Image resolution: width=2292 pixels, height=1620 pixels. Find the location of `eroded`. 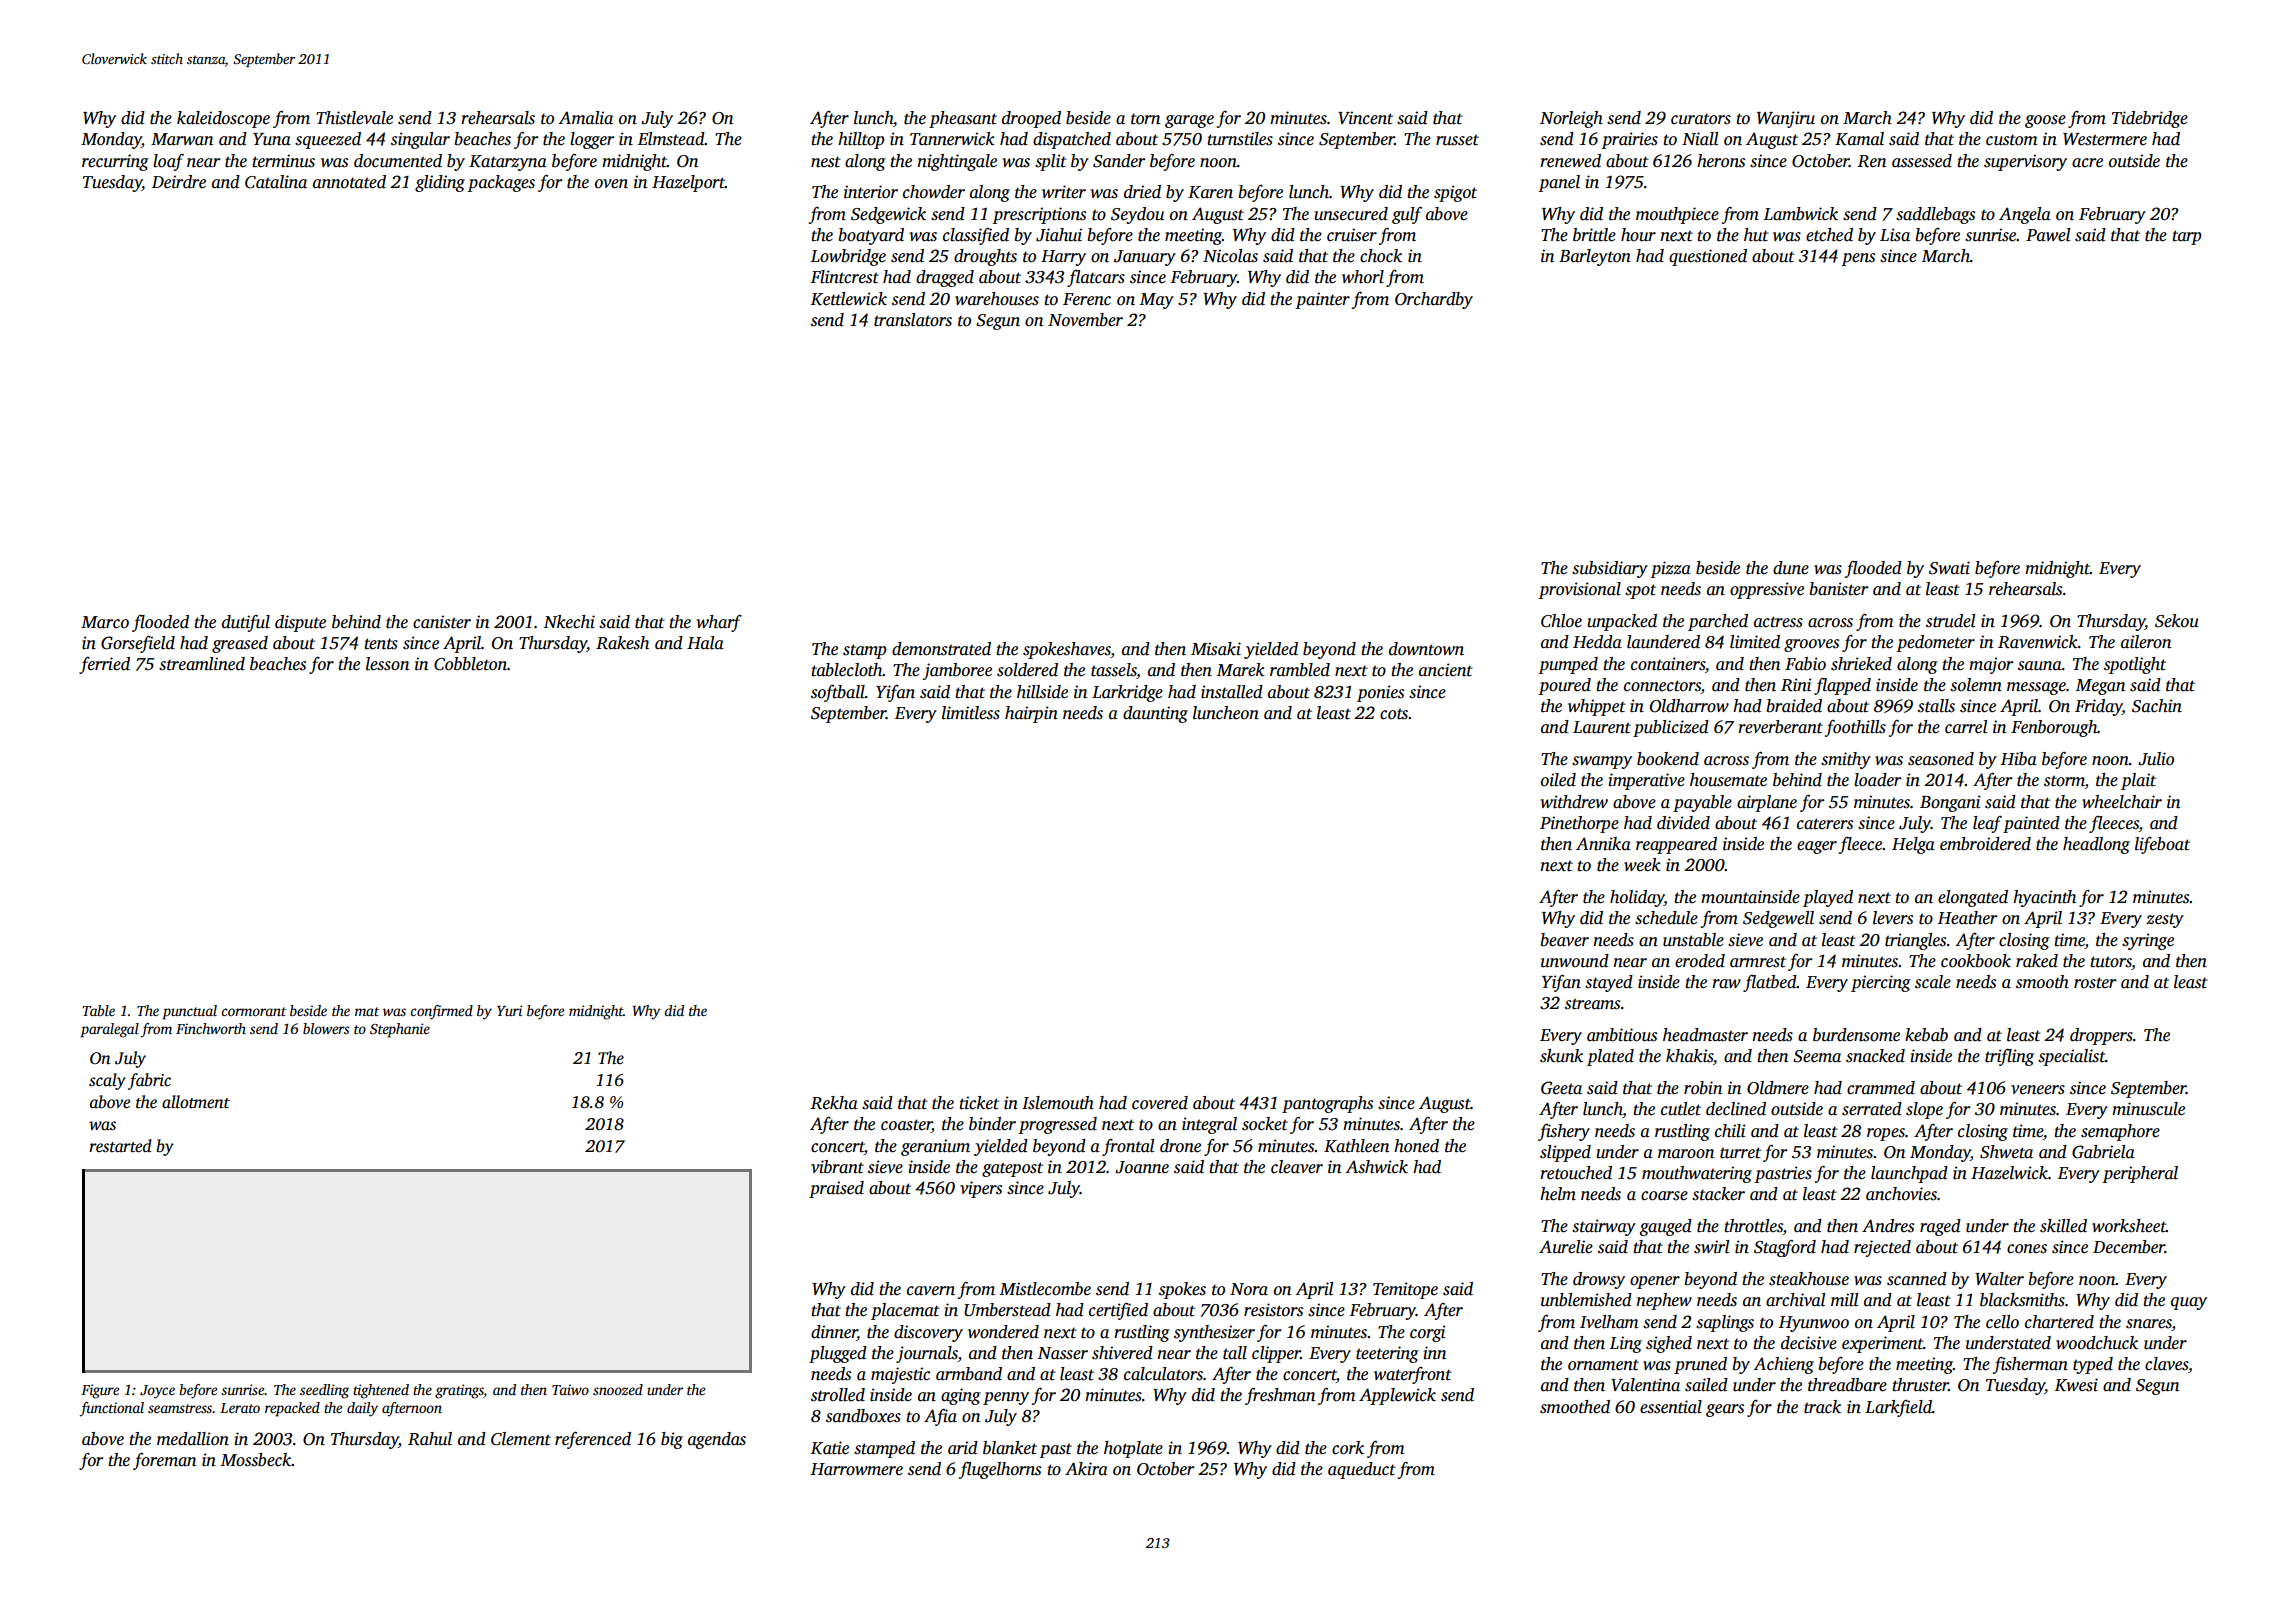

eroded is located at coordinates (1700, 961).
